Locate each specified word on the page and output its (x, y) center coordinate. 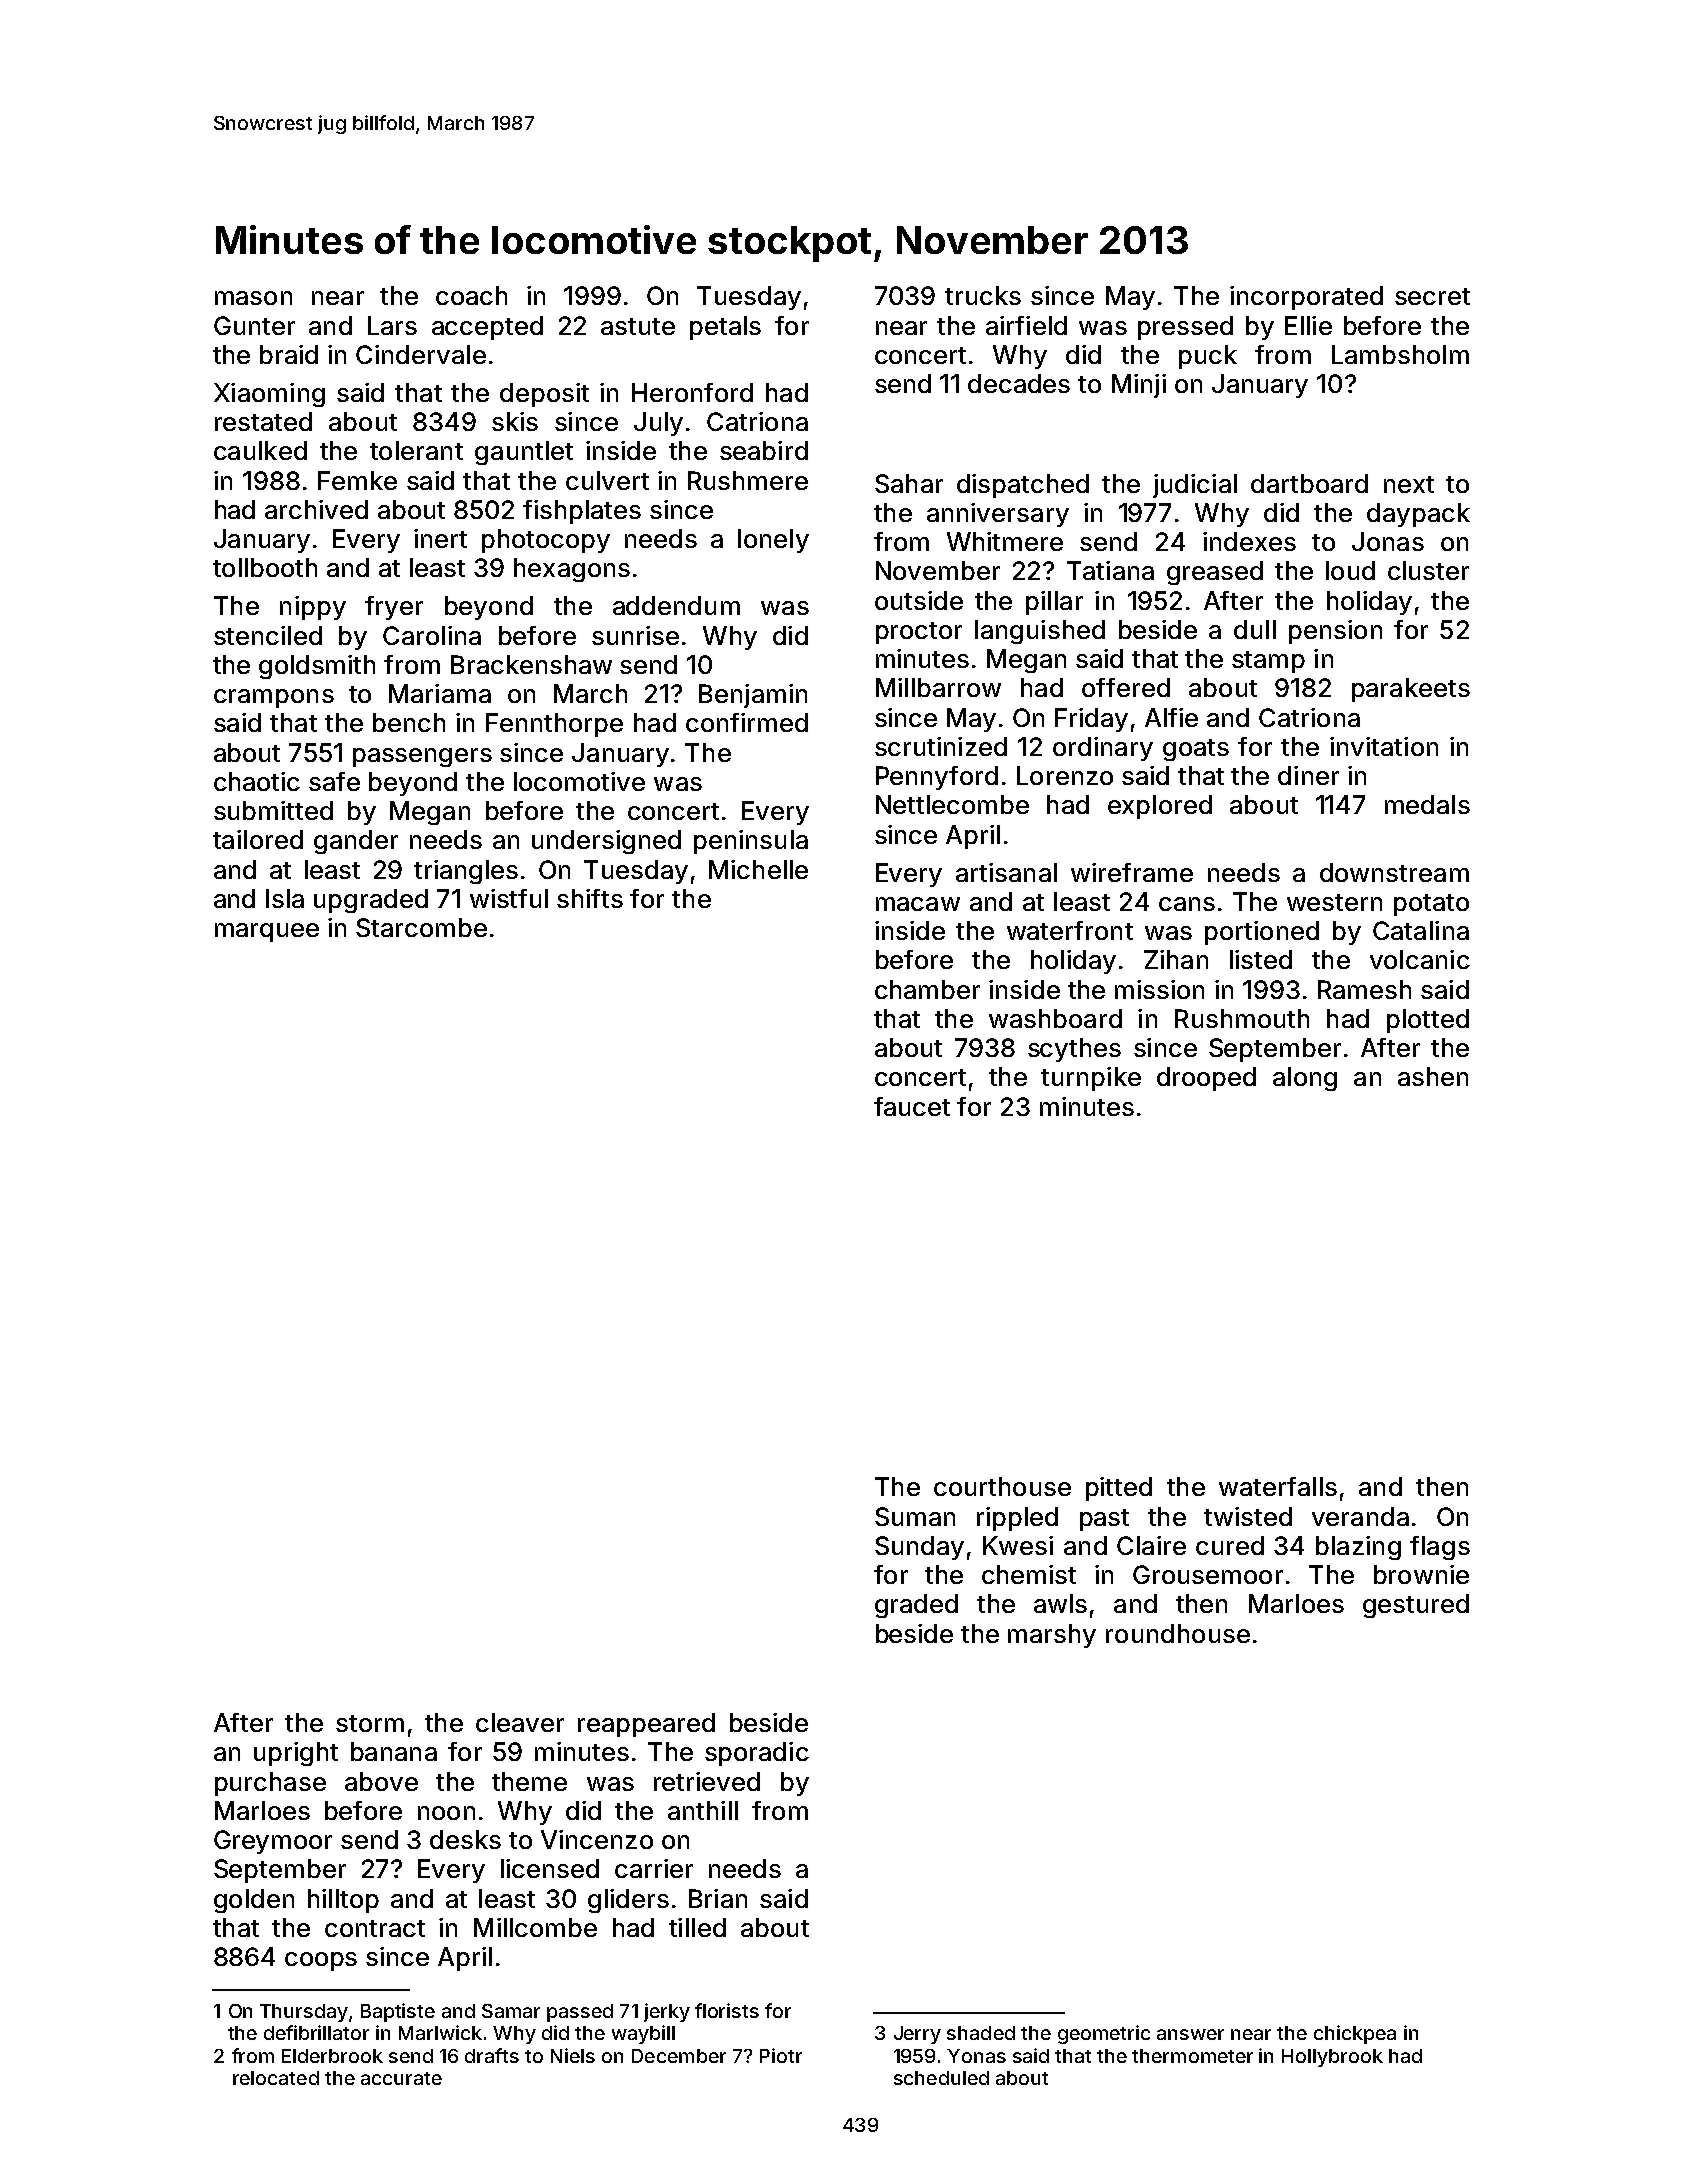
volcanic (1420, 959)
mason (253, 298)
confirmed (747, 722)
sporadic (757, 1754)
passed (580, 2013)
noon (446, 1813)
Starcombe (421, 927)
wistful (509, 898)
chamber (927, 989)
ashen (1433, 1076)
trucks (983, 295)
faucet (912, 1106)
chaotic (257, 781)
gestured (1416, 1606)
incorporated (1306, 298)
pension (1335, 632)
